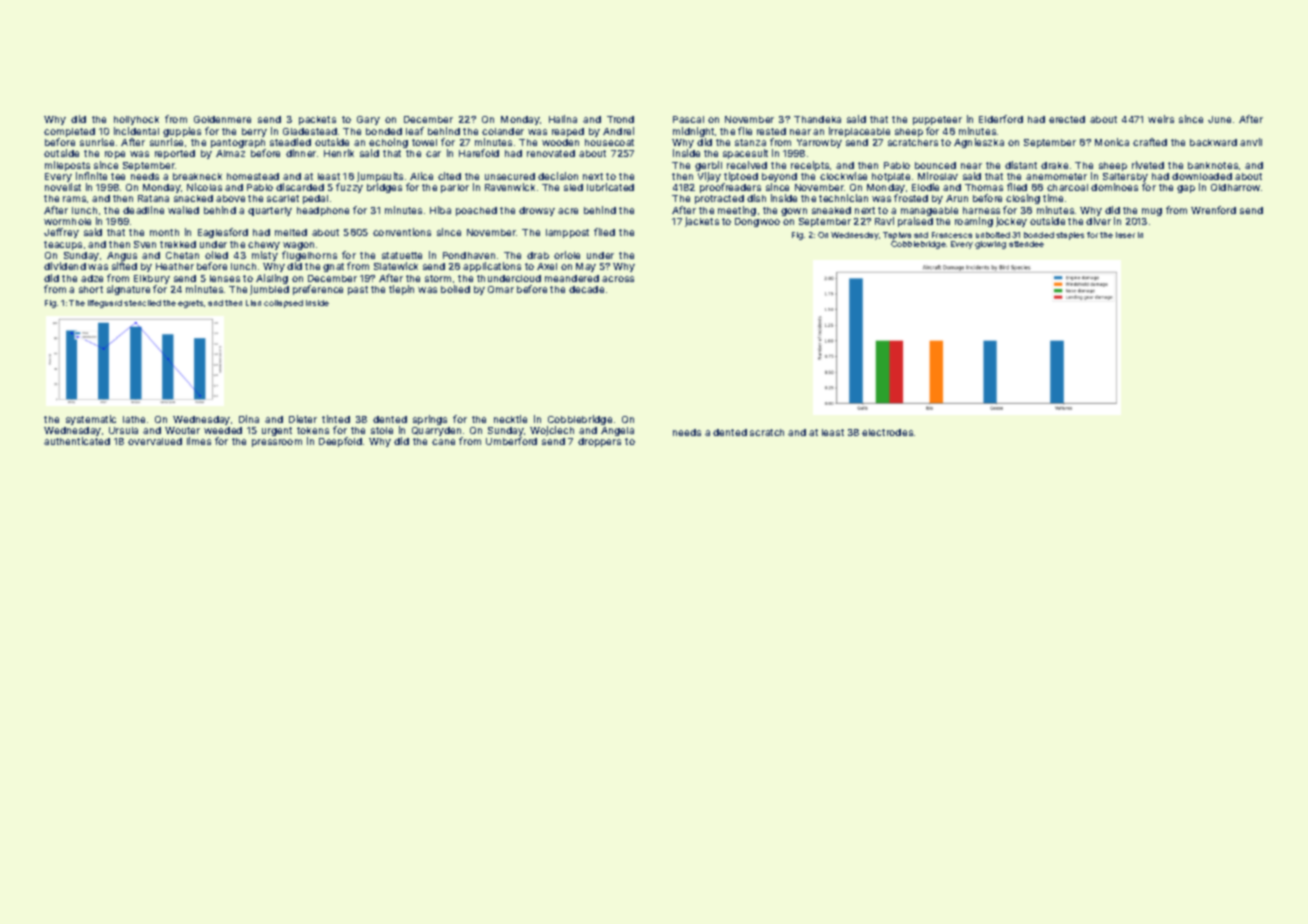 This page has width=1308, height=924. Describe the element at coordinates (1125, 235) in the page. I see `laser` at that location.
